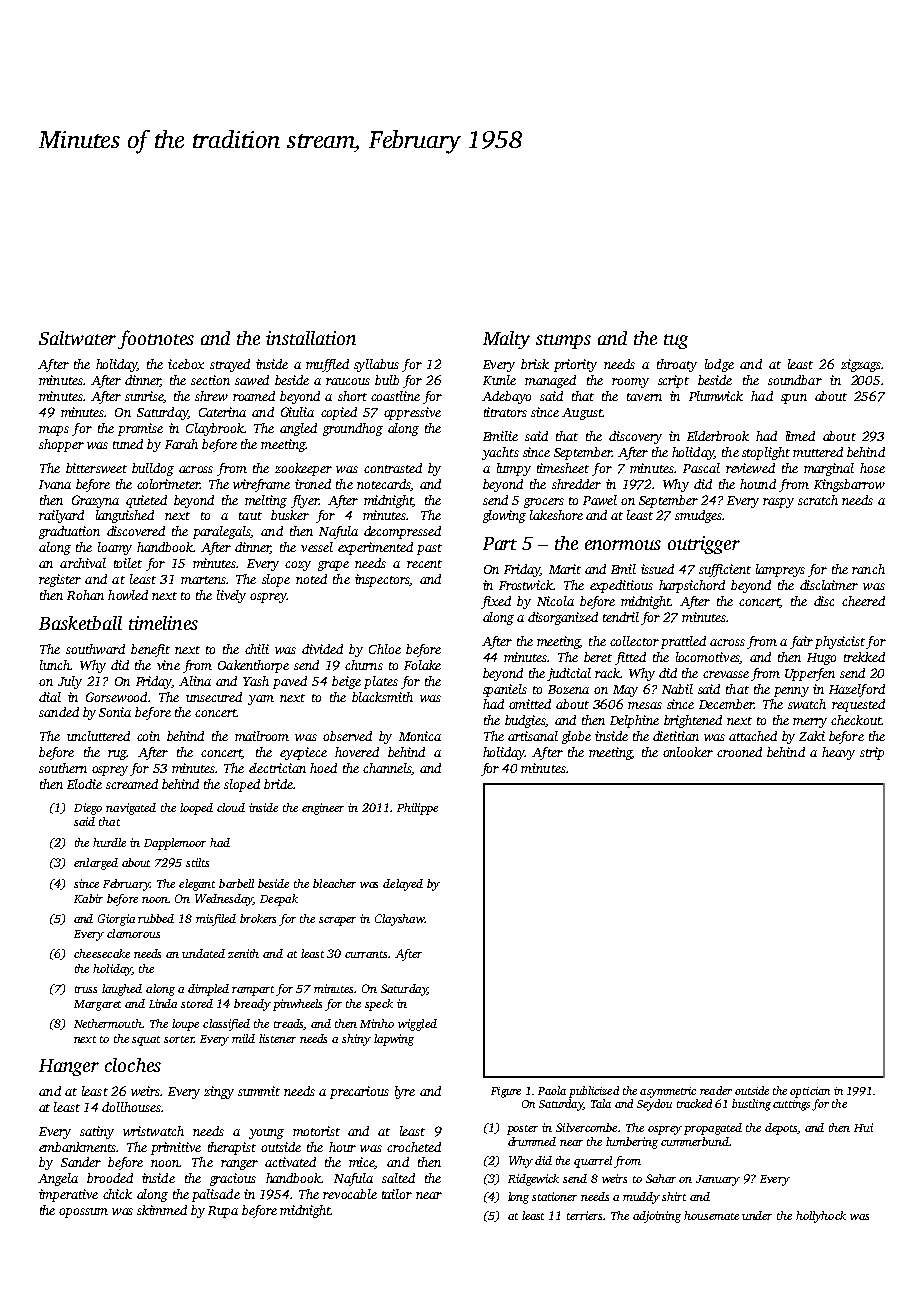  What do you see at coordinates (63, 768) in the screenshot?
I see `southern` at bounding box center [63, 768].
